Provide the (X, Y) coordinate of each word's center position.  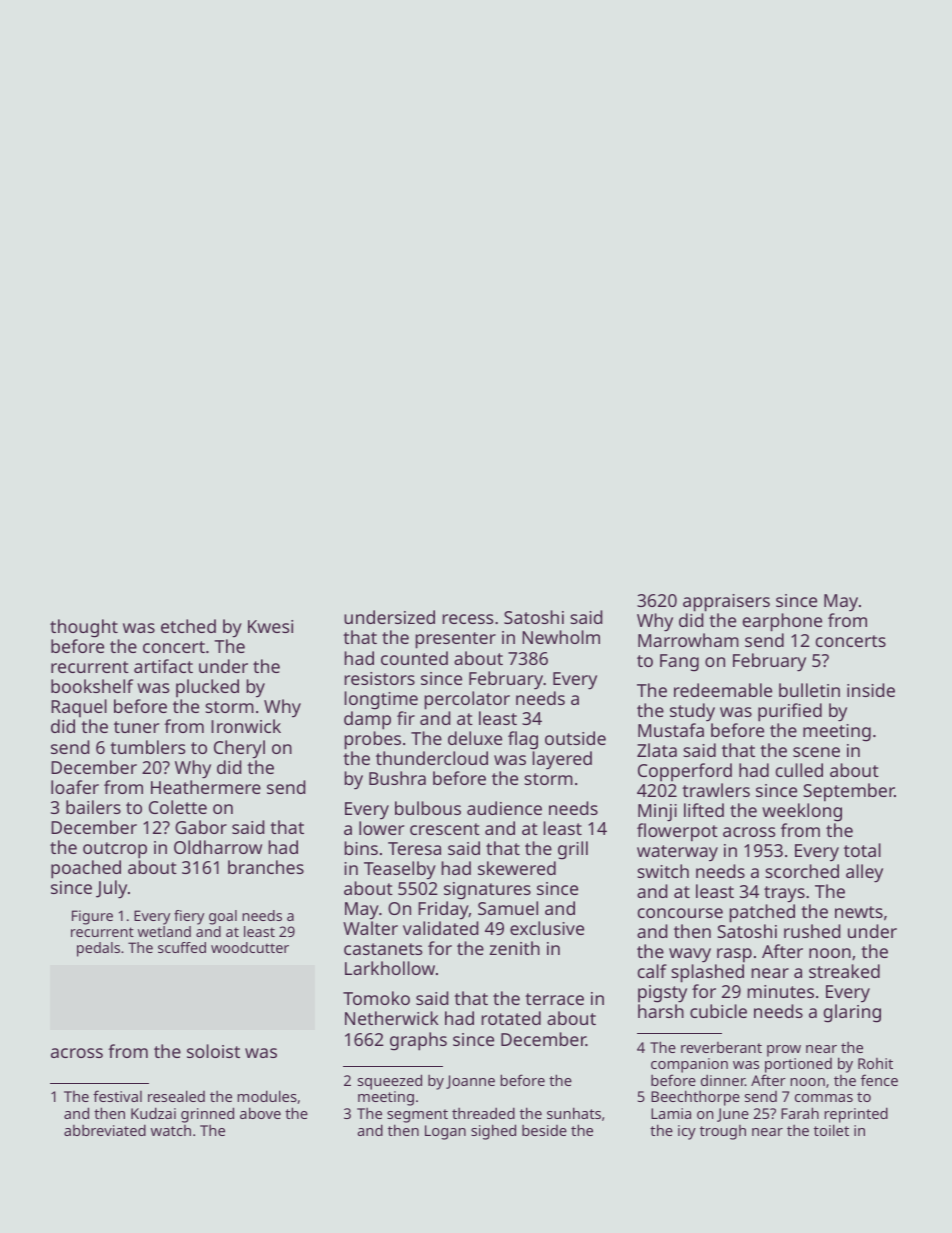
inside (871, 690)
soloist (213, 1051)
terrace (554, 999)
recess (468, 619)
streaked (844, 971)
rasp (734, 955)
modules (267, 1096)
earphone (782, 622)
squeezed (390, 1082)
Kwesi (270, 626)
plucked (207, 688)
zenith (514, 948)
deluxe (475, 738)
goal (223, 917)
